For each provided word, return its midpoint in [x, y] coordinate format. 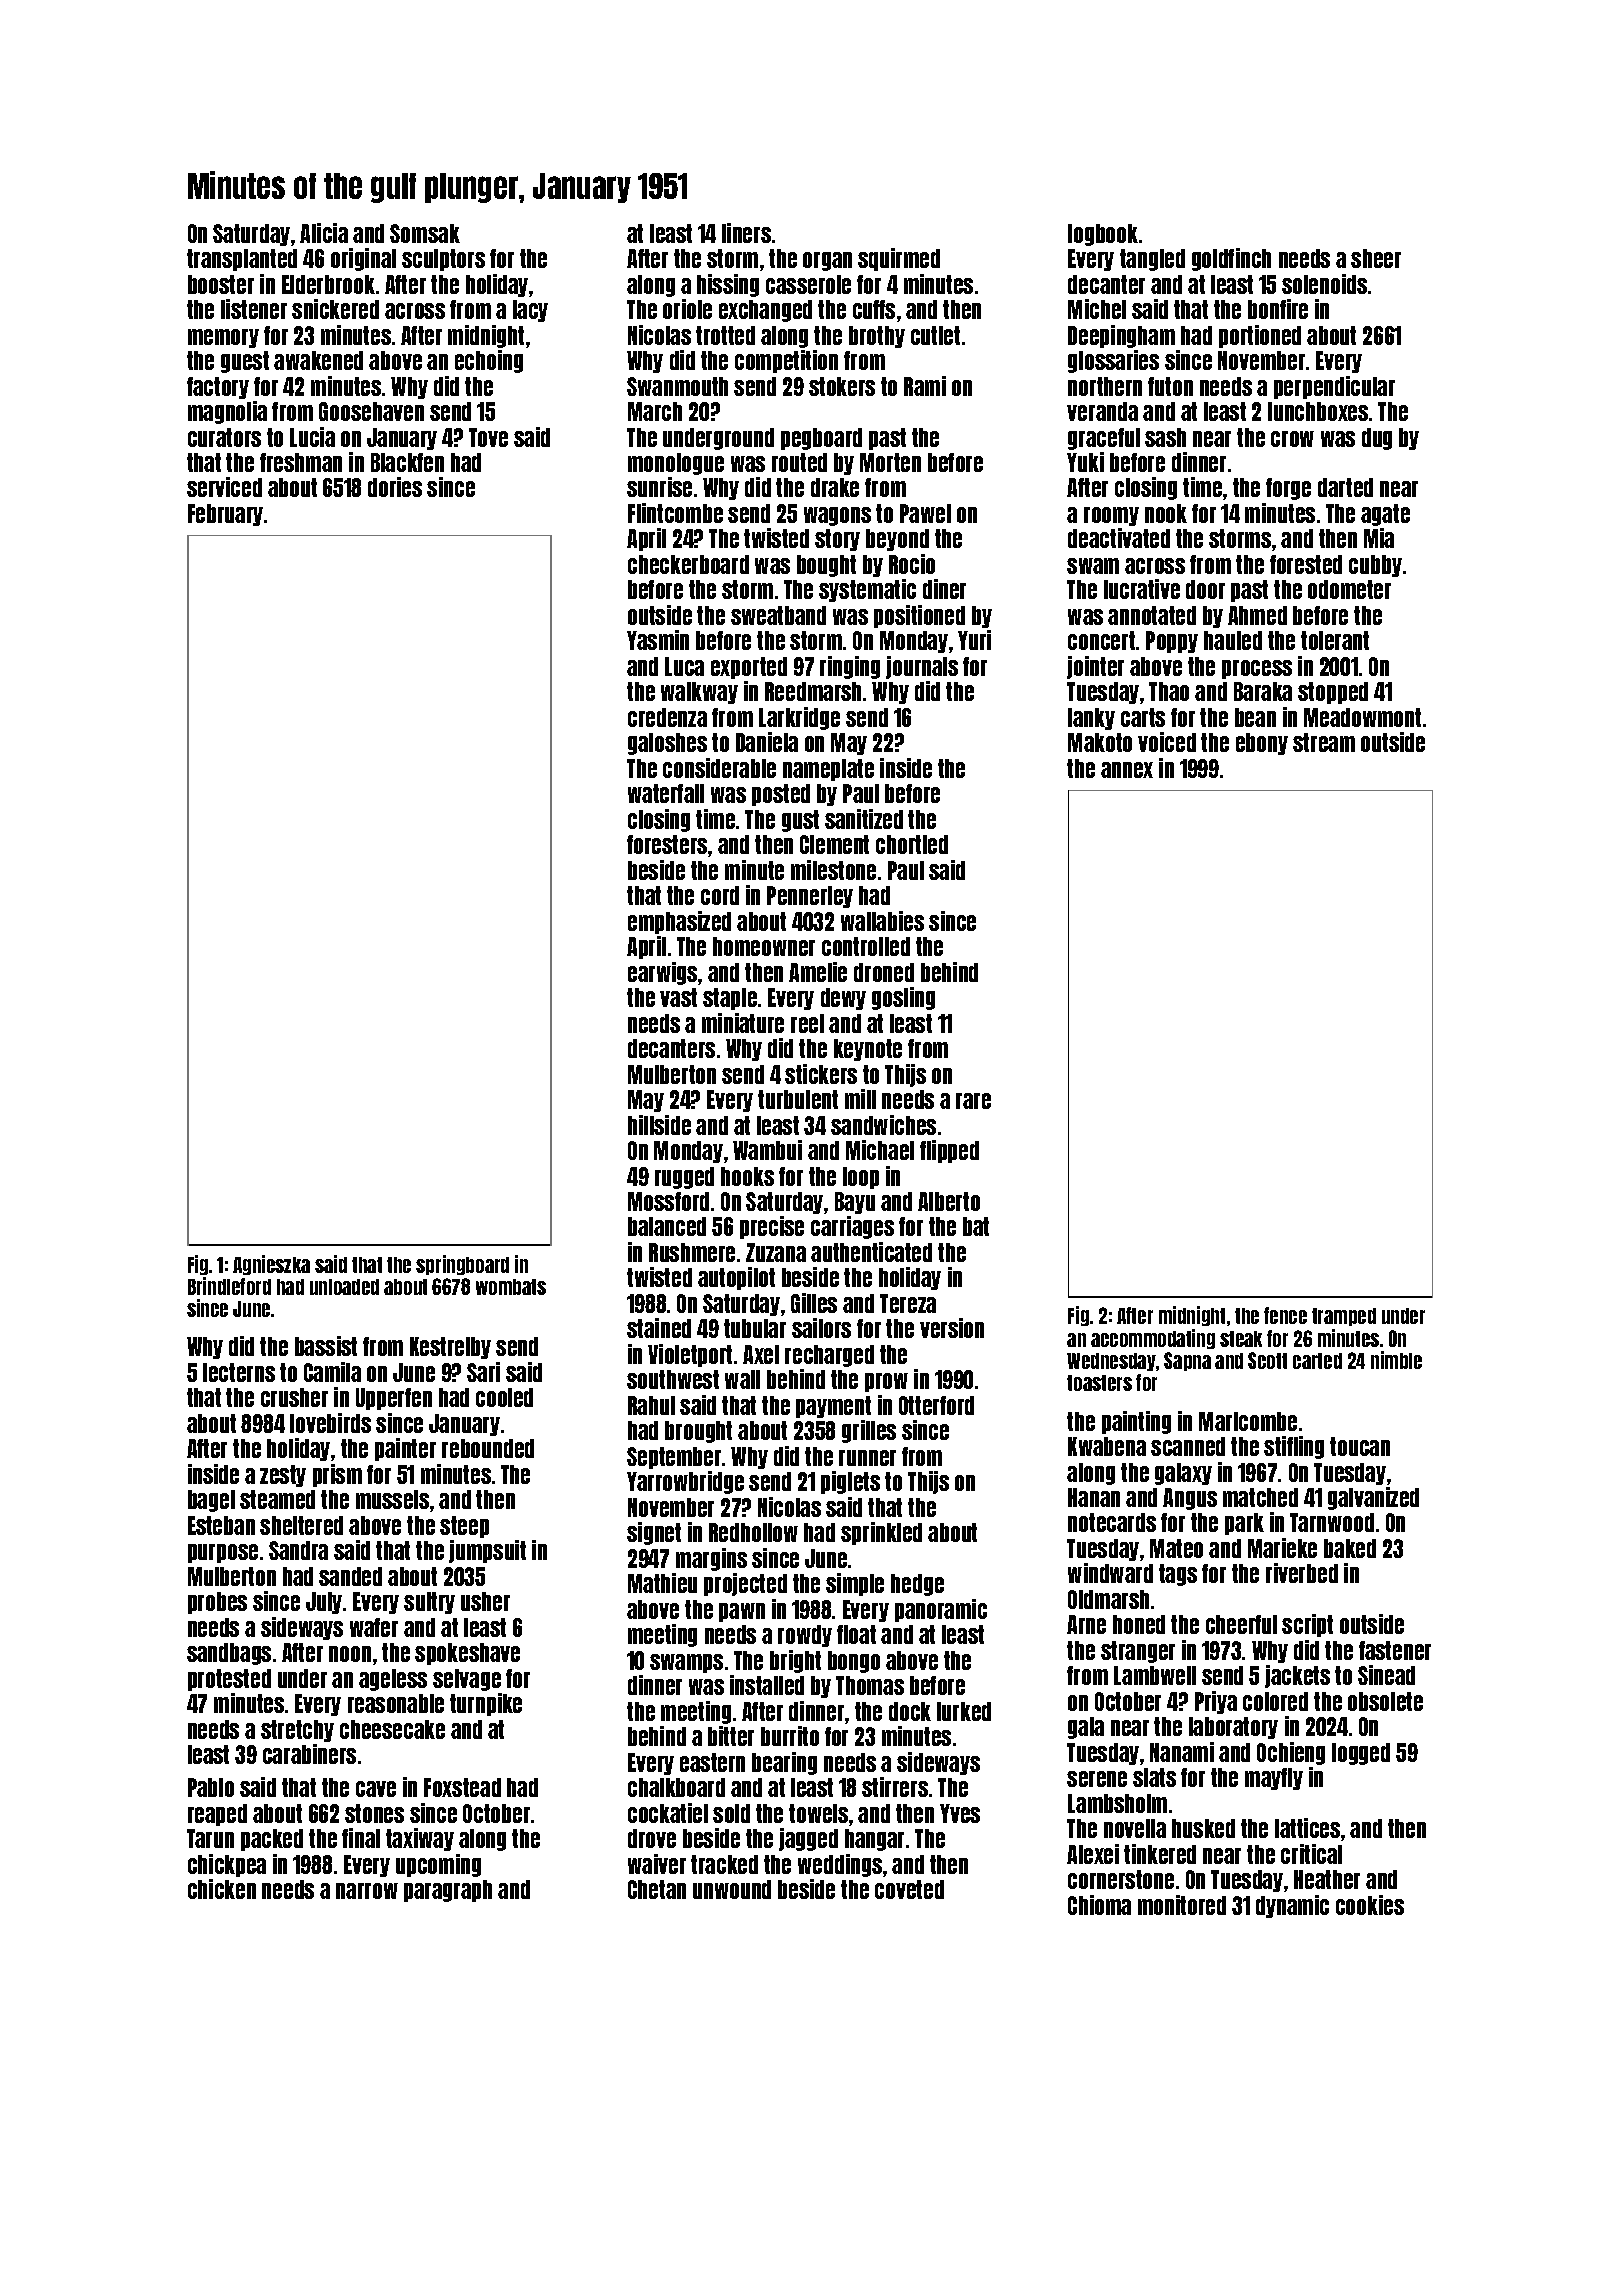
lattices [1307, 1828]
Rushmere [692, 1252]
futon [1170, 386]
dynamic [1292, 1906]
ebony [1262, 744]
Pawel [925, 513]
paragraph [448, 1891]
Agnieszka [271, 1265]
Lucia [312, 437]
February [225, 515]
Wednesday [1111, 1362]
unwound [732, 1889]
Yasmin [658, 640]
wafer [374, 1627]
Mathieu [662, 1583]
